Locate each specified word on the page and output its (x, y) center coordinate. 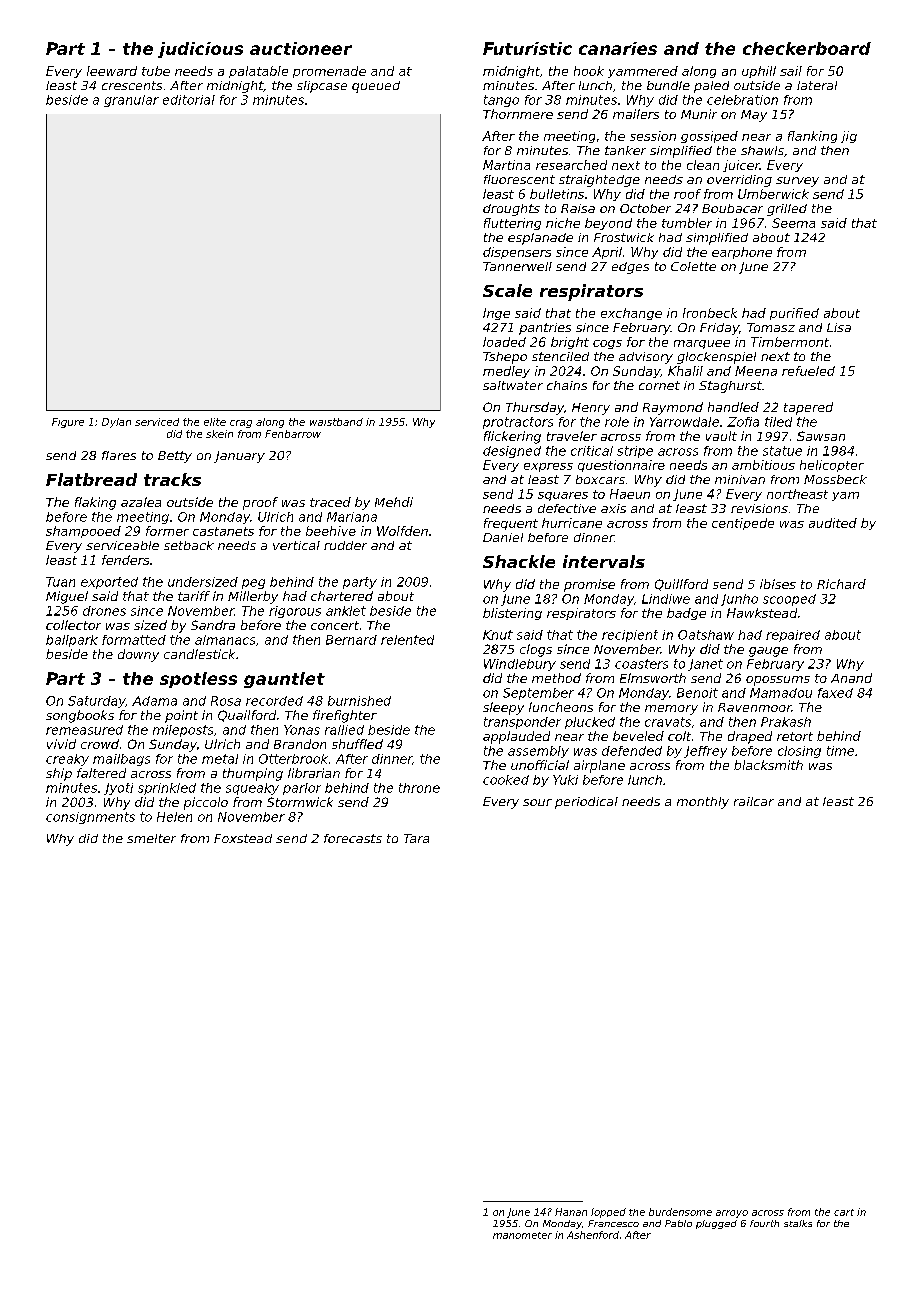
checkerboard (807, 48)
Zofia (743, 422)
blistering (512, 614)
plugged (716, 1224)
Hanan (571, 1212)
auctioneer (301, 48)
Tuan (60, 582)
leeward (112, 71)
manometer (522, 1235)
